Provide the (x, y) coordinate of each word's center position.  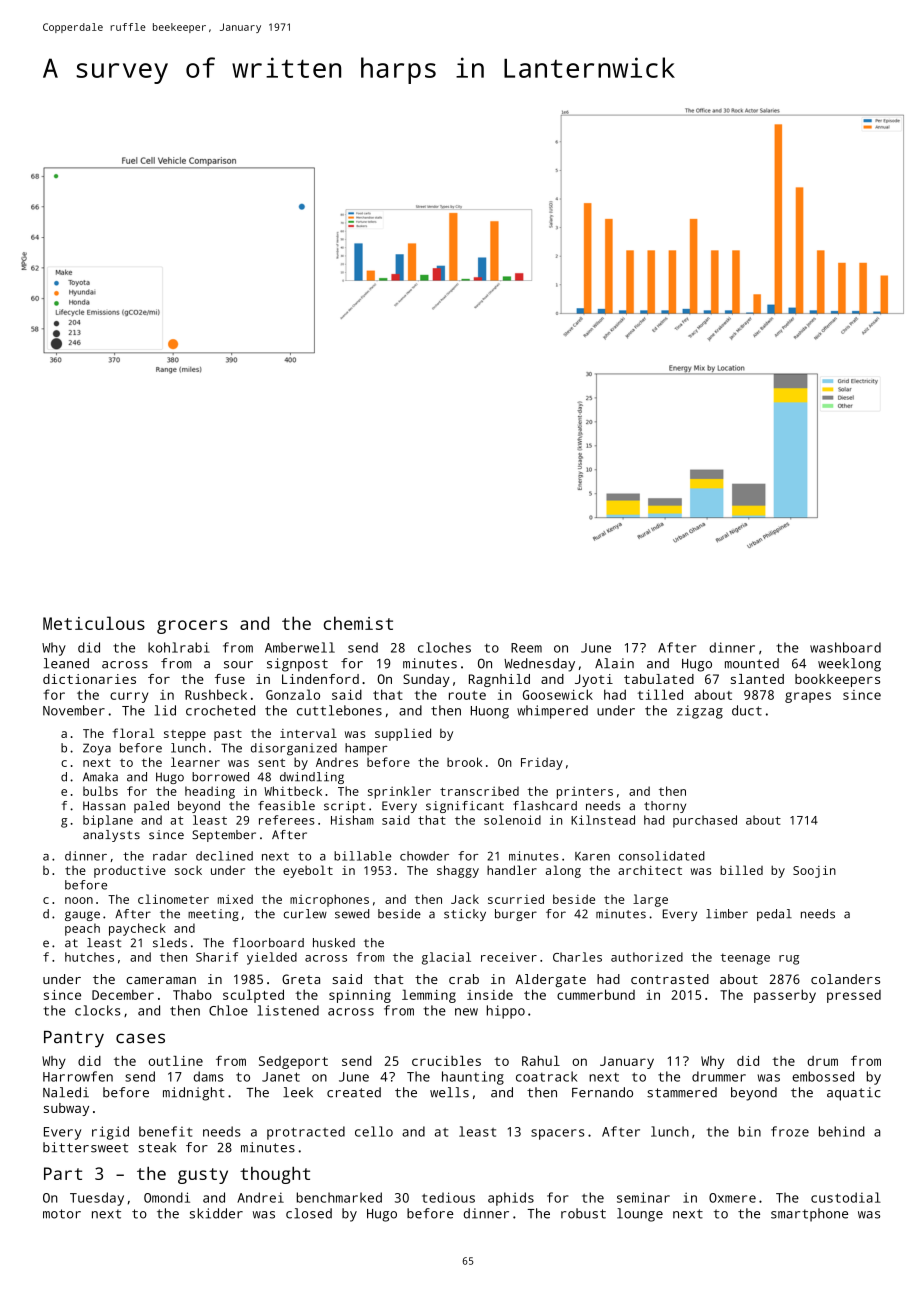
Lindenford (320, 679)
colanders (845, 979)
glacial (446, 958)
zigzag (700, 712)
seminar (643, 1197)
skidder (216, 1213)
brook (464, 762)
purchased (705, 821)
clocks (98, 1010)
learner (195, 762)
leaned (66, 663)
